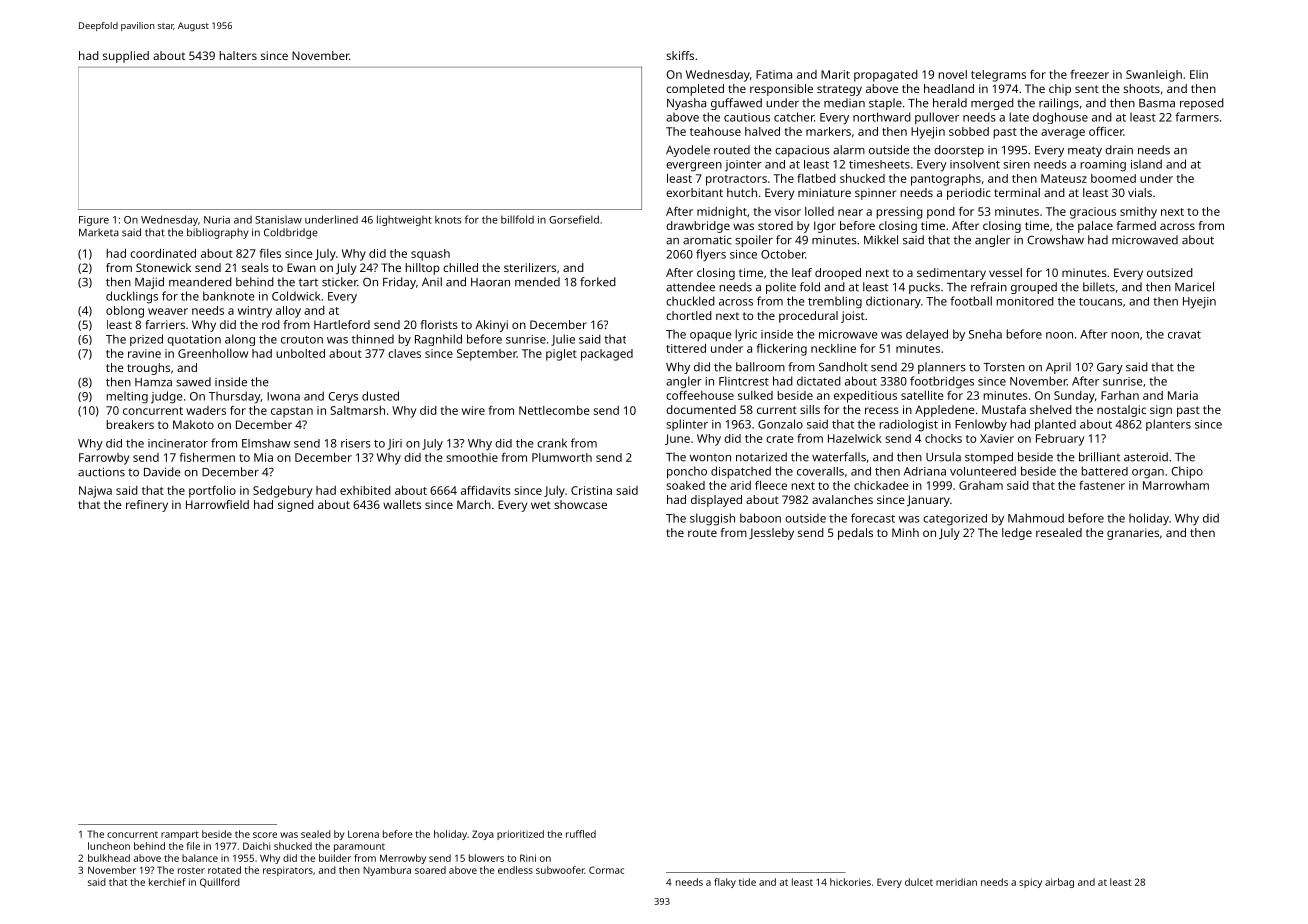 The image size is (1308, 924). What do you see at coordinates (402, 504) in the screenshot?
I see `wallets` at bounding box center [402, 504].
